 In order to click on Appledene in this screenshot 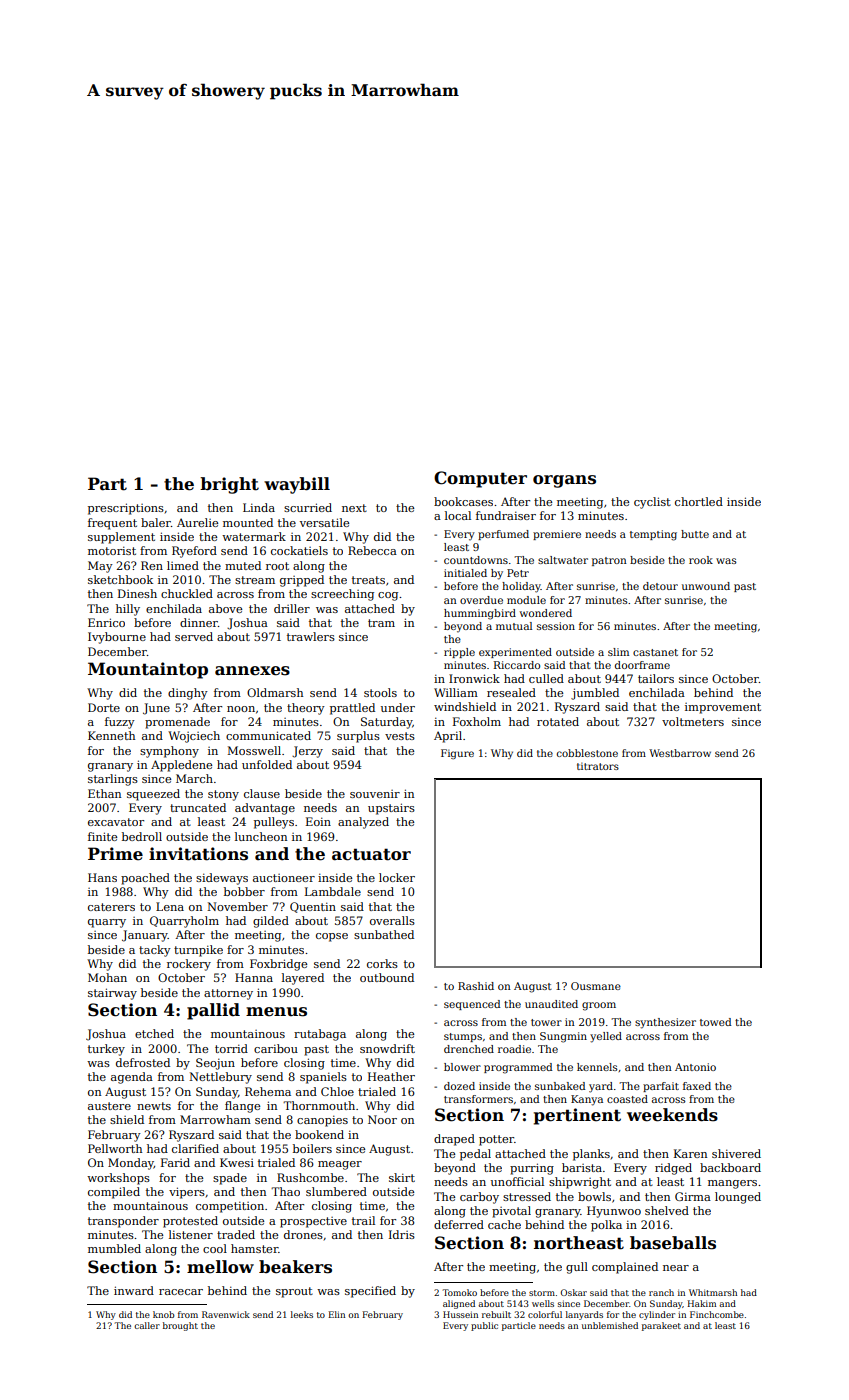, I will do `click(181, 766)`.
